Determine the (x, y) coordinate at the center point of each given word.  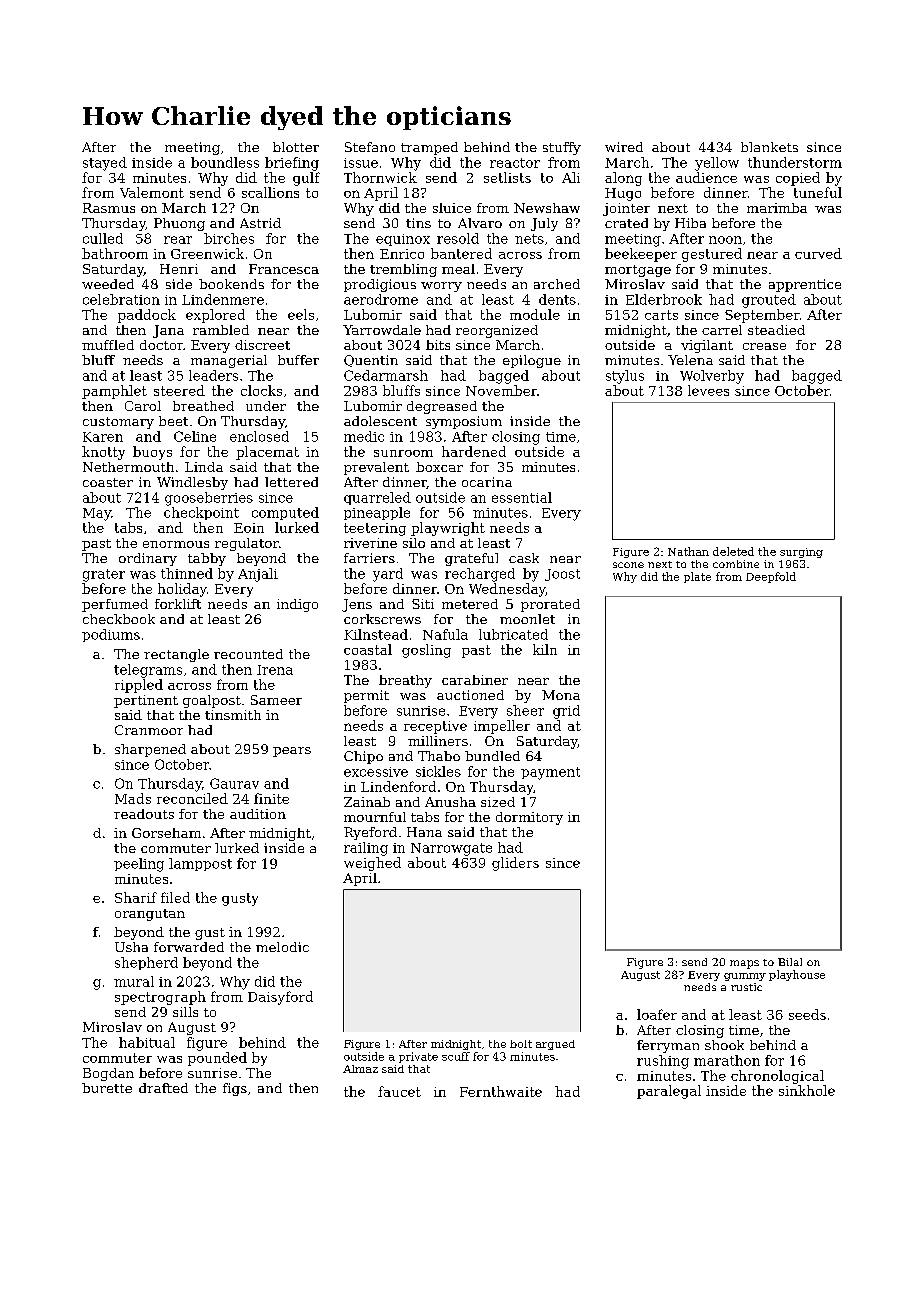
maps (744, 964)
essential (522, 497)
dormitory (529, 818)
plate (697, 577)
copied (798, 179)
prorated (550, 605)
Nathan (688, 551)
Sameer (276, 700)
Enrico (402, 254)
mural (134, 981)
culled (103, 238)
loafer (657, 1014)
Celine (195, 436)
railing (366, 849)
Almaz (360, 1069)
